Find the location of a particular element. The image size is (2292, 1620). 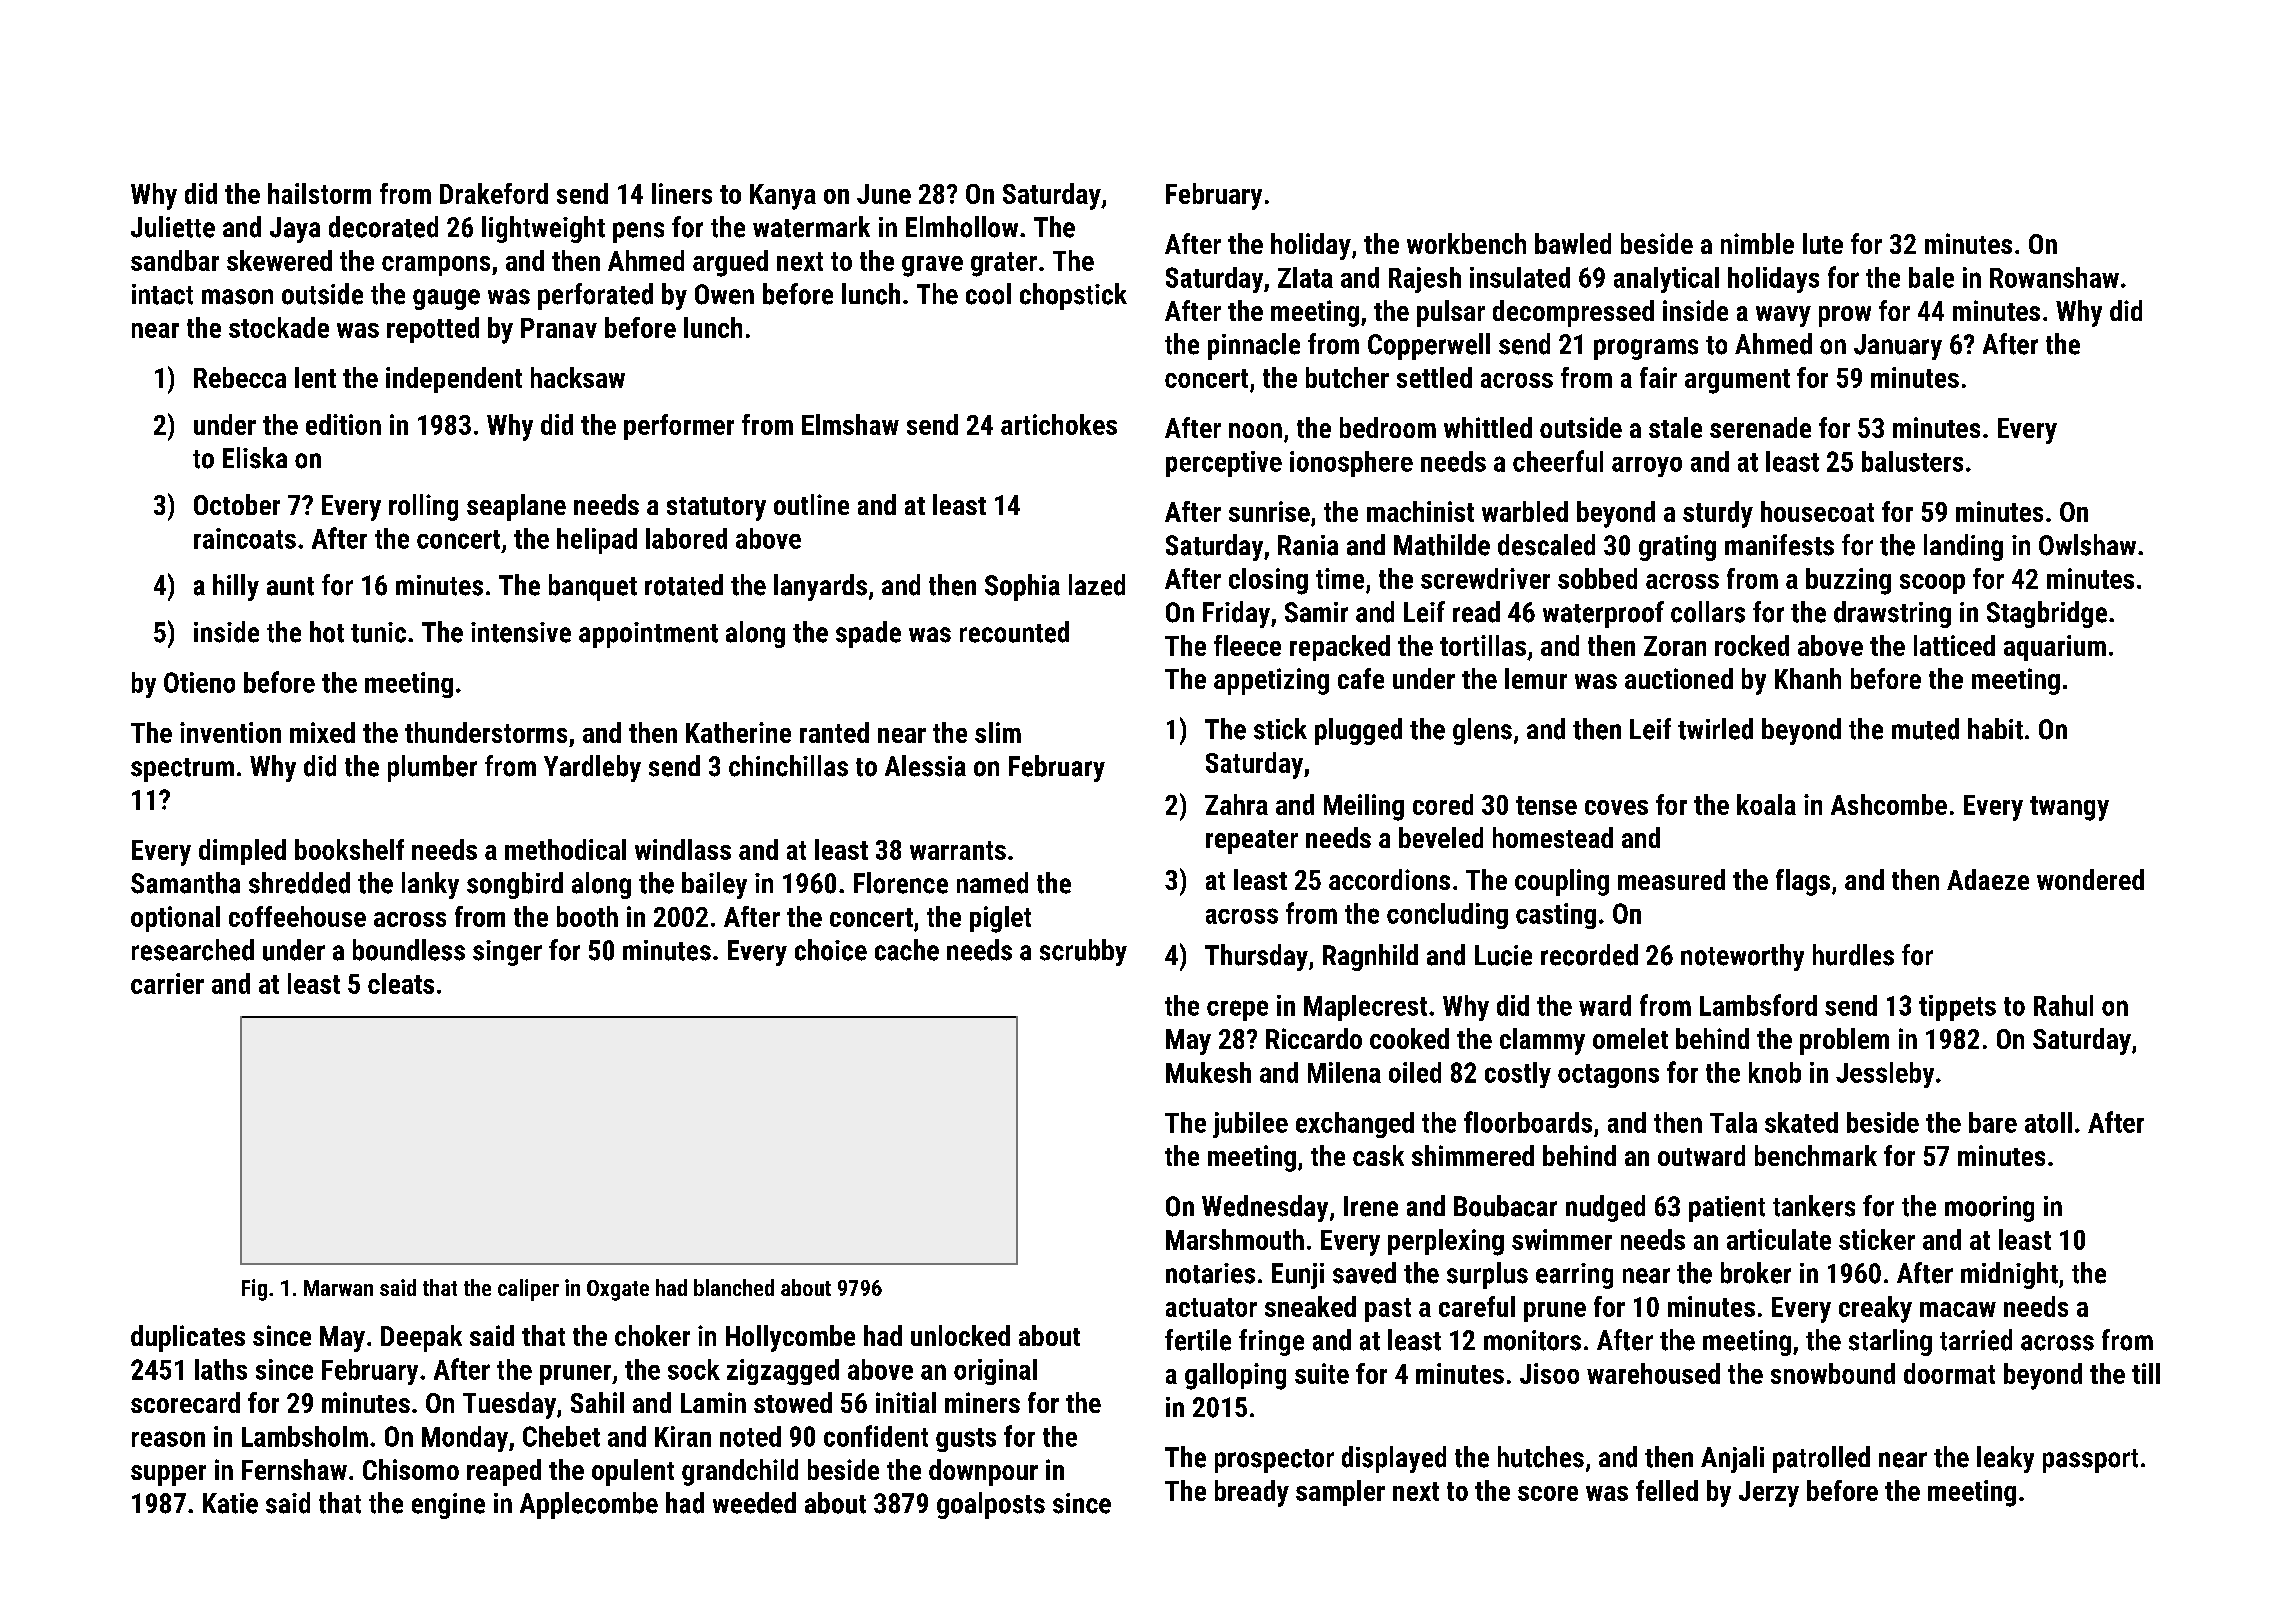

slim is located at coordinates (998, 732).
